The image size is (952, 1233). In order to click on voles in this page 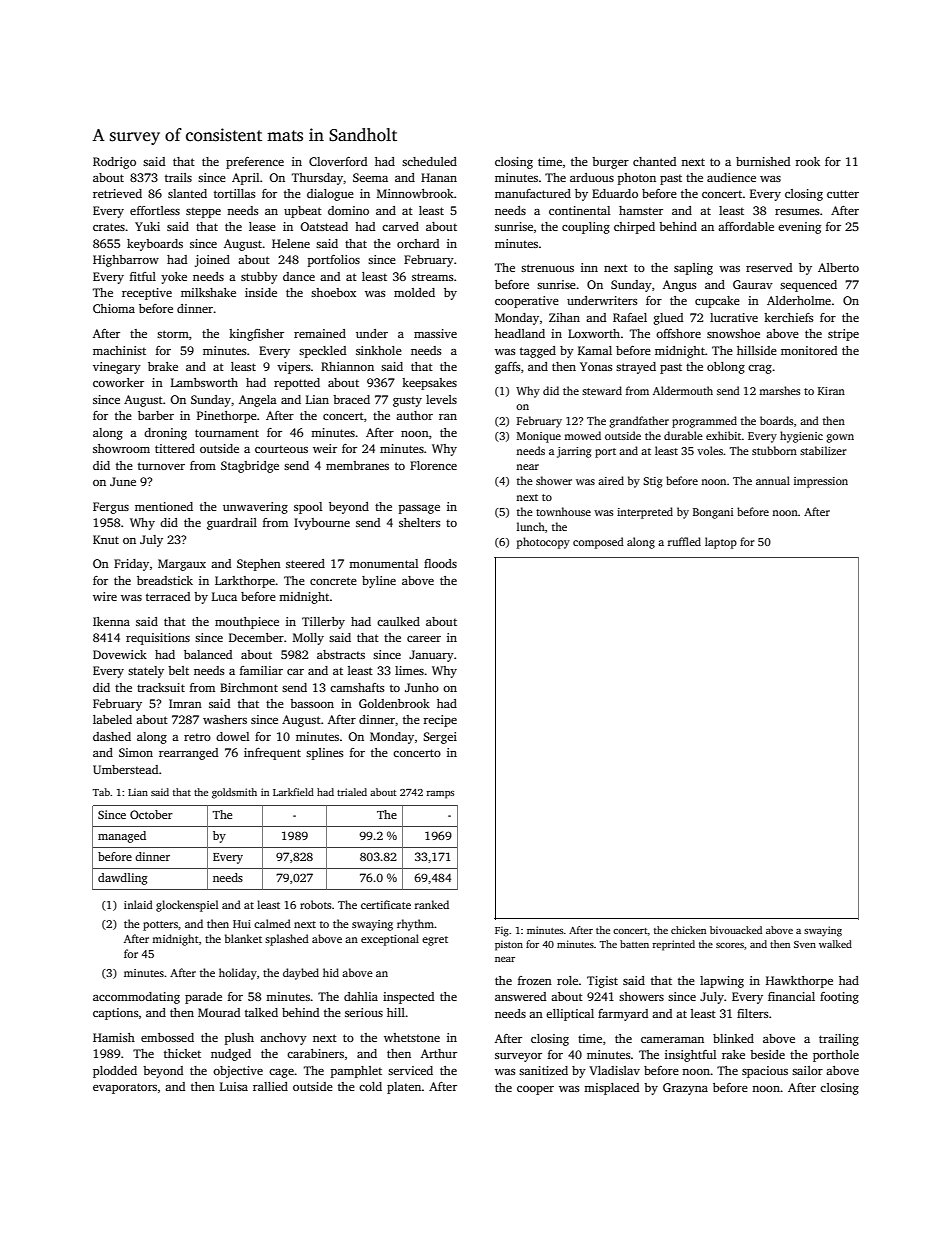, I will do `click(710, 450)`.
